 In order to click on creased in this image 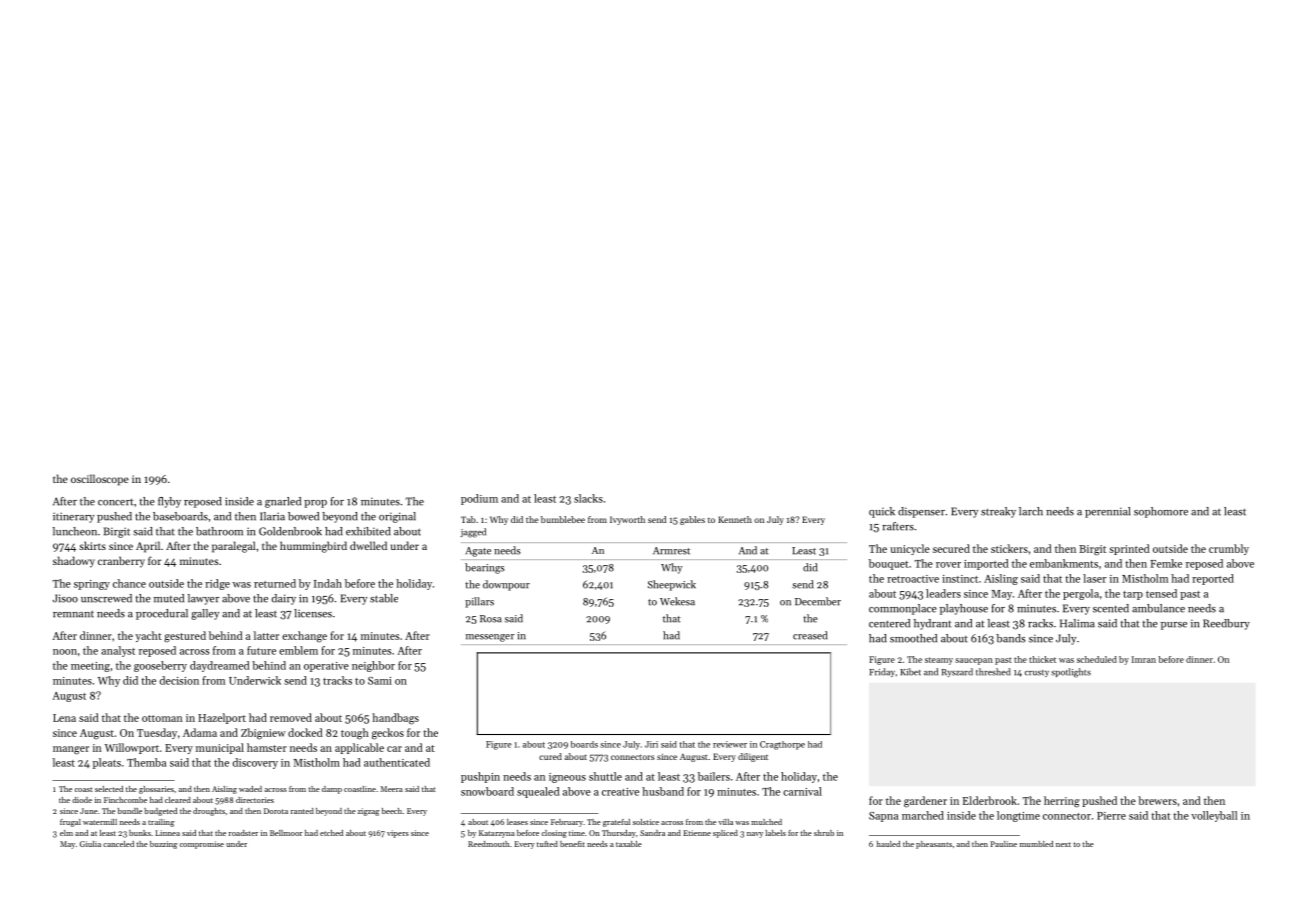, I will do `click(810, 635)`.
